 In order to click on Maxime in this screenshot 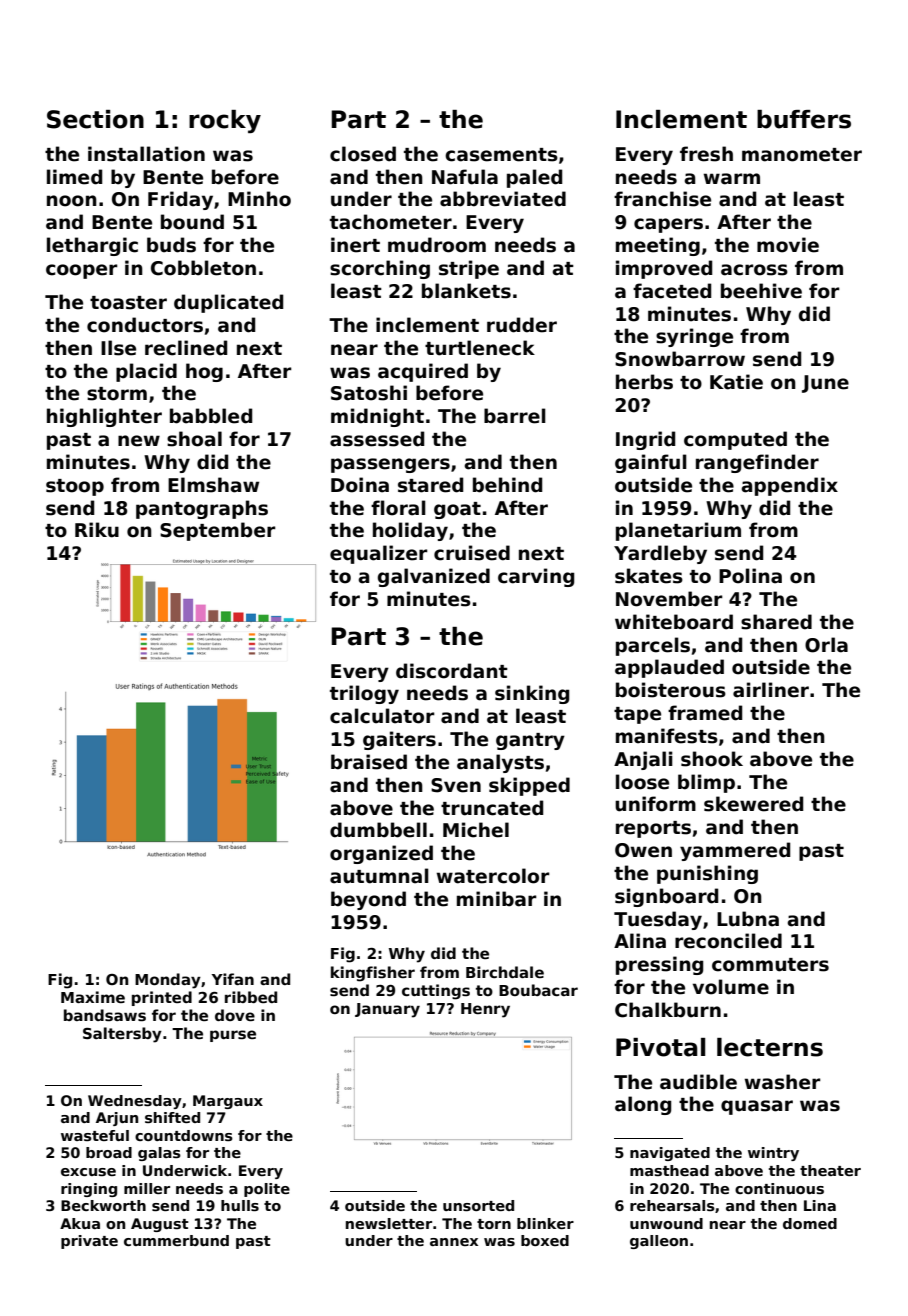, I will do `click(93, 997)`.
